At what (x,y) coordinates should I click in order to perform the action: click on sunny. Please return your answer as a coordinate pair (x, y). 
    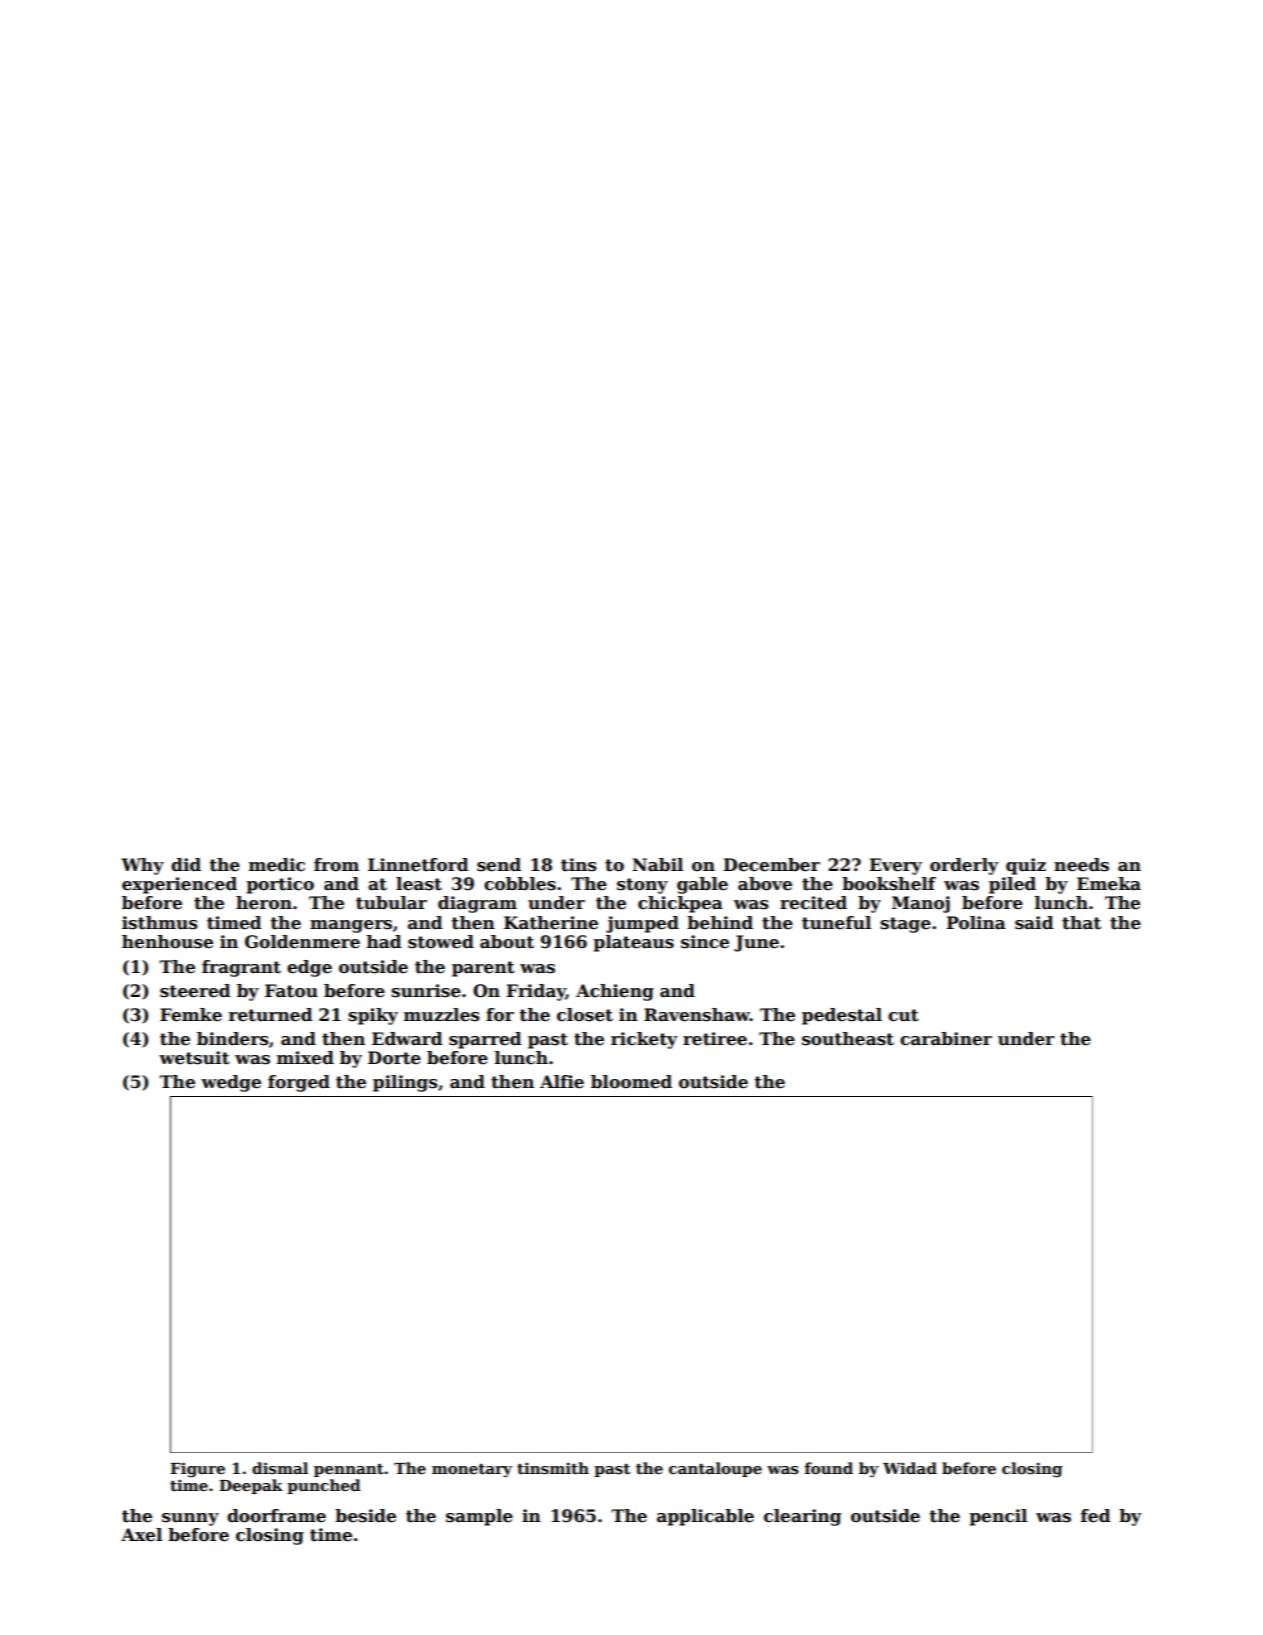
    Looking at the image, I should click on (190, 1519).
